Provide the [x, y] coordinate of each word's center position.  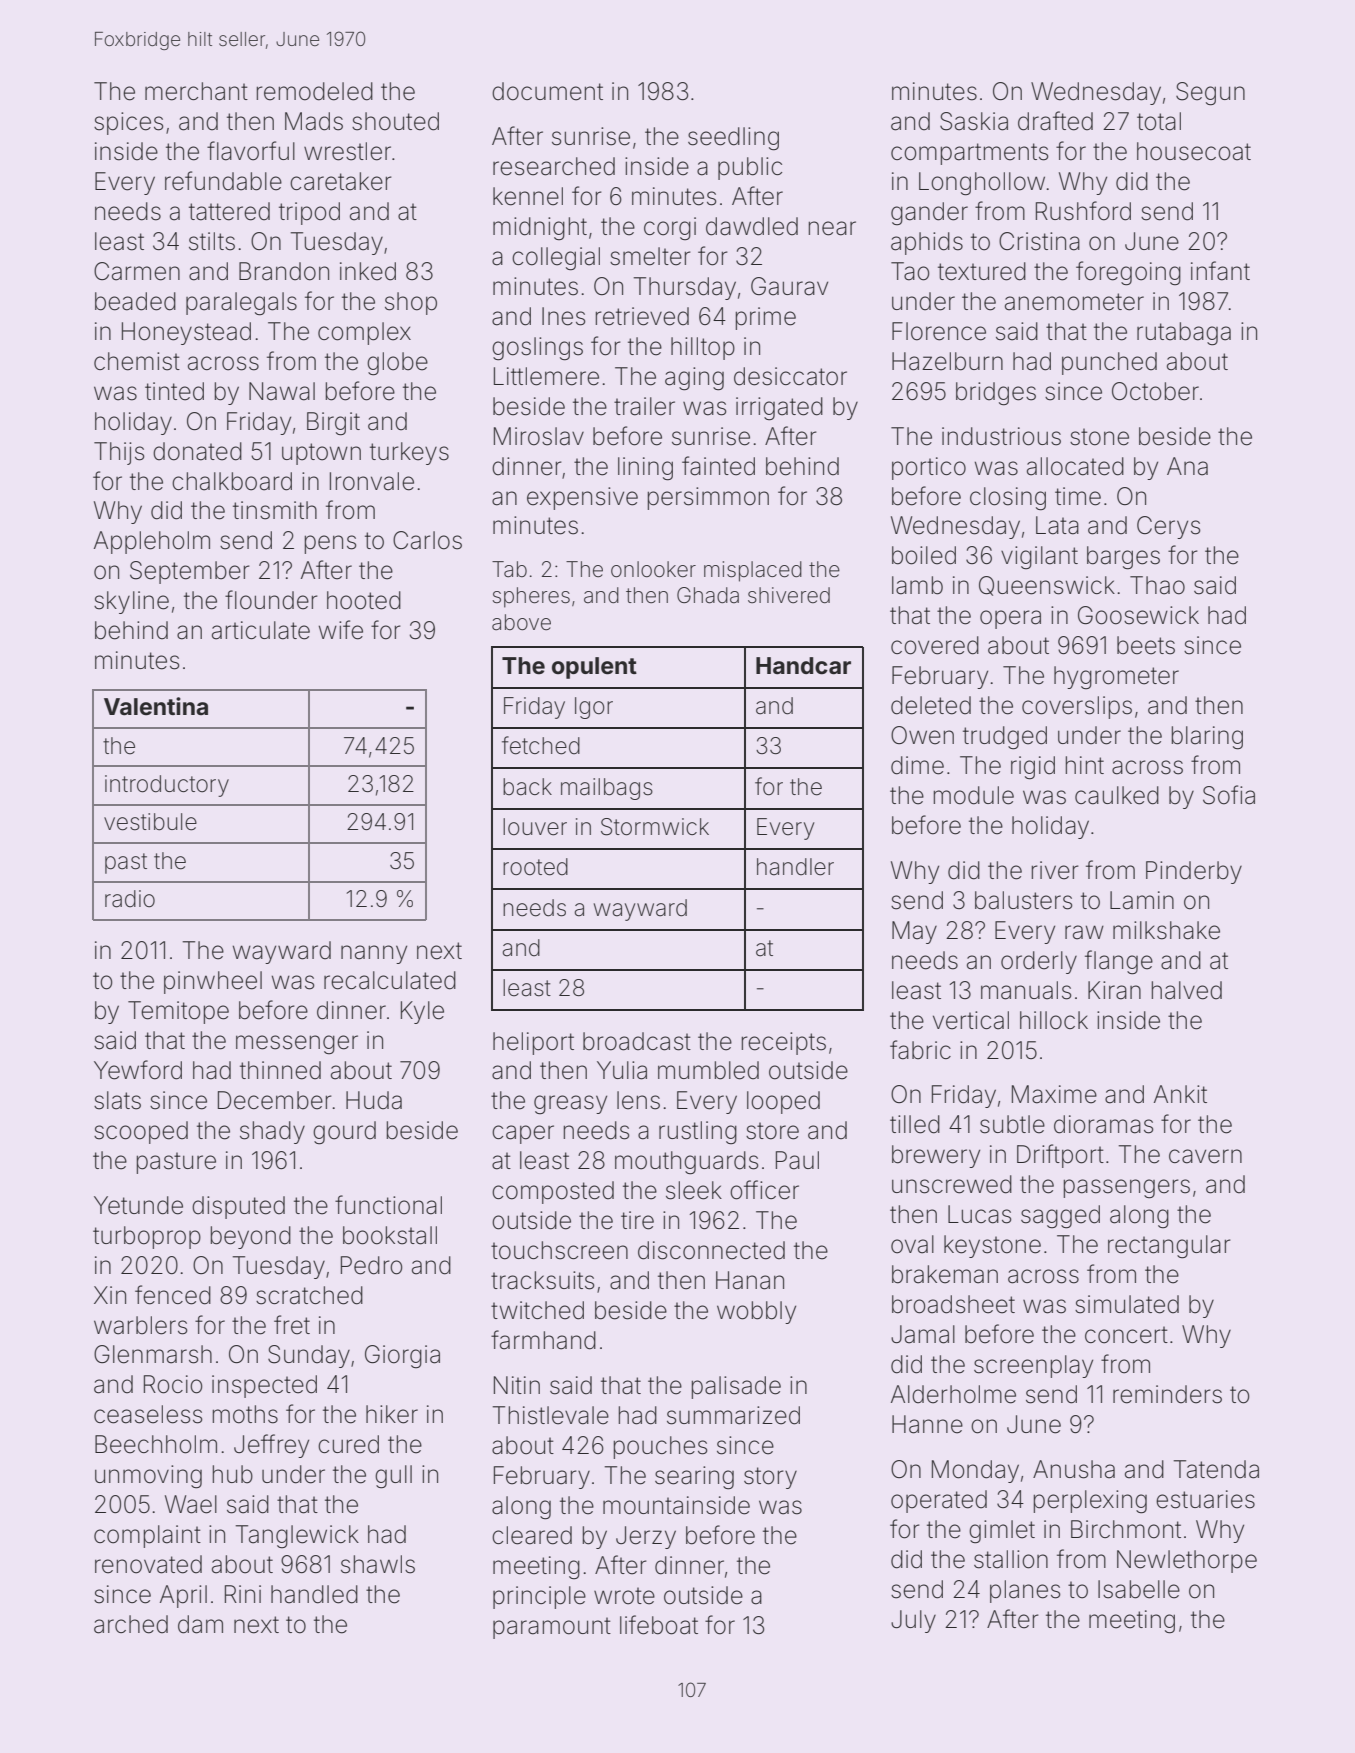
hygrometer [1116, 677]
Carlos [427, 540]
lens [638, 1100]
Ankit [1180, 1094]
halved [1187, 990]
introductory [167, 786]
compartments [969, 154]
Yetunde [138, 1205]
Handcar [803, 666]
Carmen [137, 271]
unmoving [148, 1477]
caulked [1117, 795]
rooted [535, 867]
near [832, 228]
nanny [374, 954]
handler [795, 867]
